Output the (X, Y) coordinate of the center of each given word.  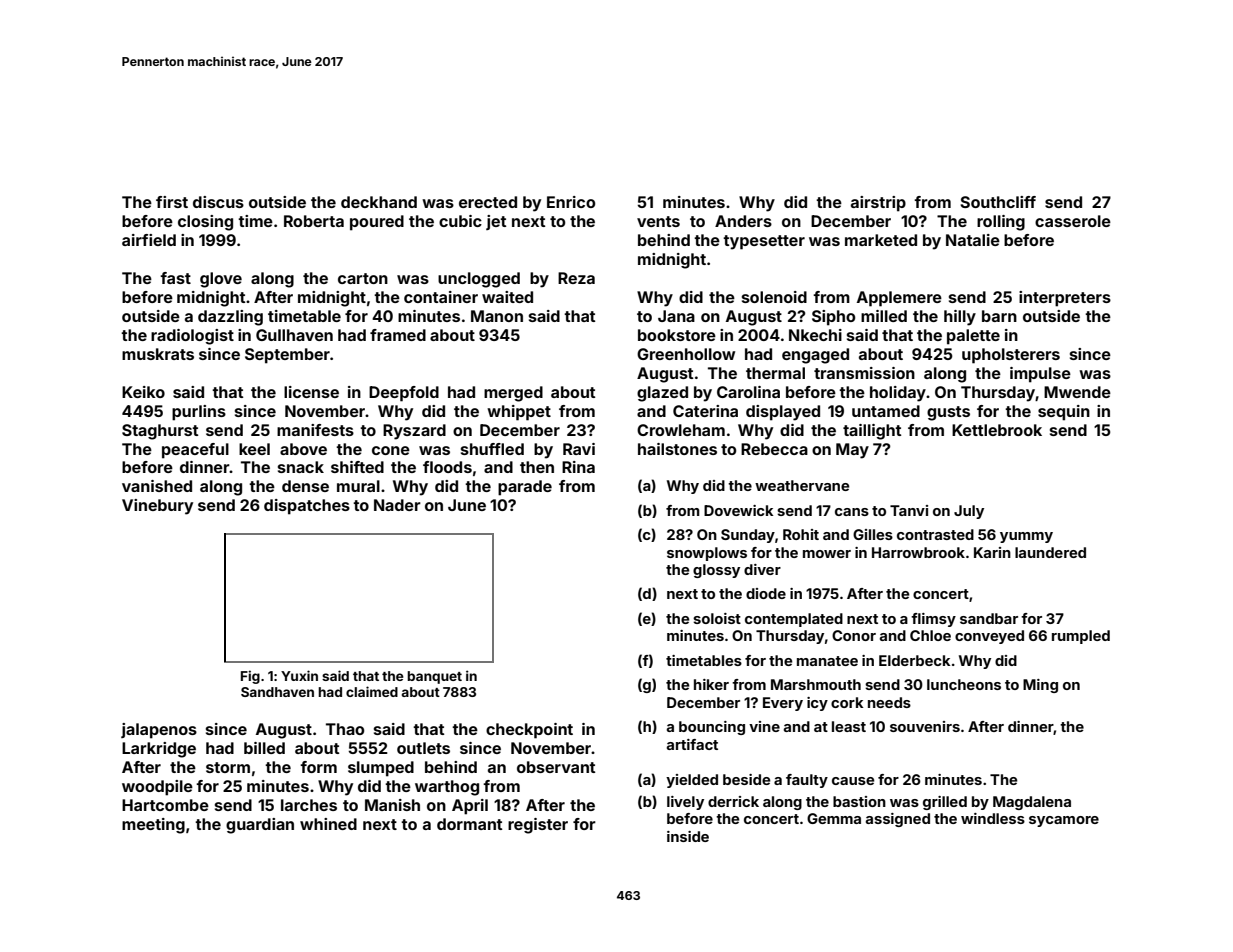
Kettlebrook (997, 430)
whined (328, 824)
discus (218, 202)
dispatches (307, 507)
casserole (1073, 221)
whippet (519, 413)
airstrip (878, 204)
